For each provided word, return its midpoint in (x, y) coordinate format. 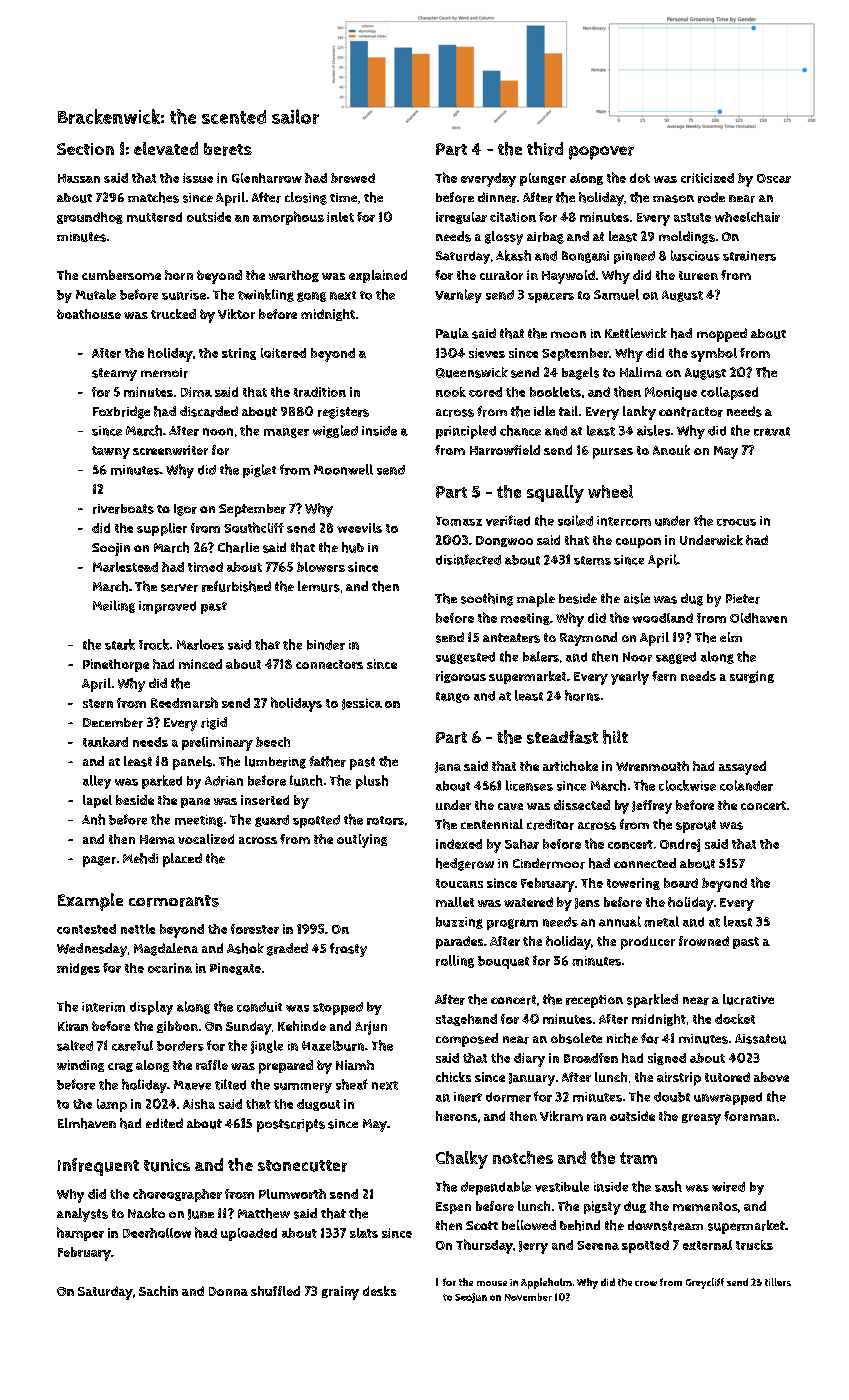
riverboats (123, 509)
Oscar (774, 178)
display (151, 1008)
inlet (340, 217)
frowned (704, 941)
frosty (348, 950)
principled (466, 432)
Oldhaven (758, 618)
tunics (167, 1165)
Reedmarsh (184, 702)
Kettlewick (636, 333)
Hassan (79, 178)
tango (453, 697)
